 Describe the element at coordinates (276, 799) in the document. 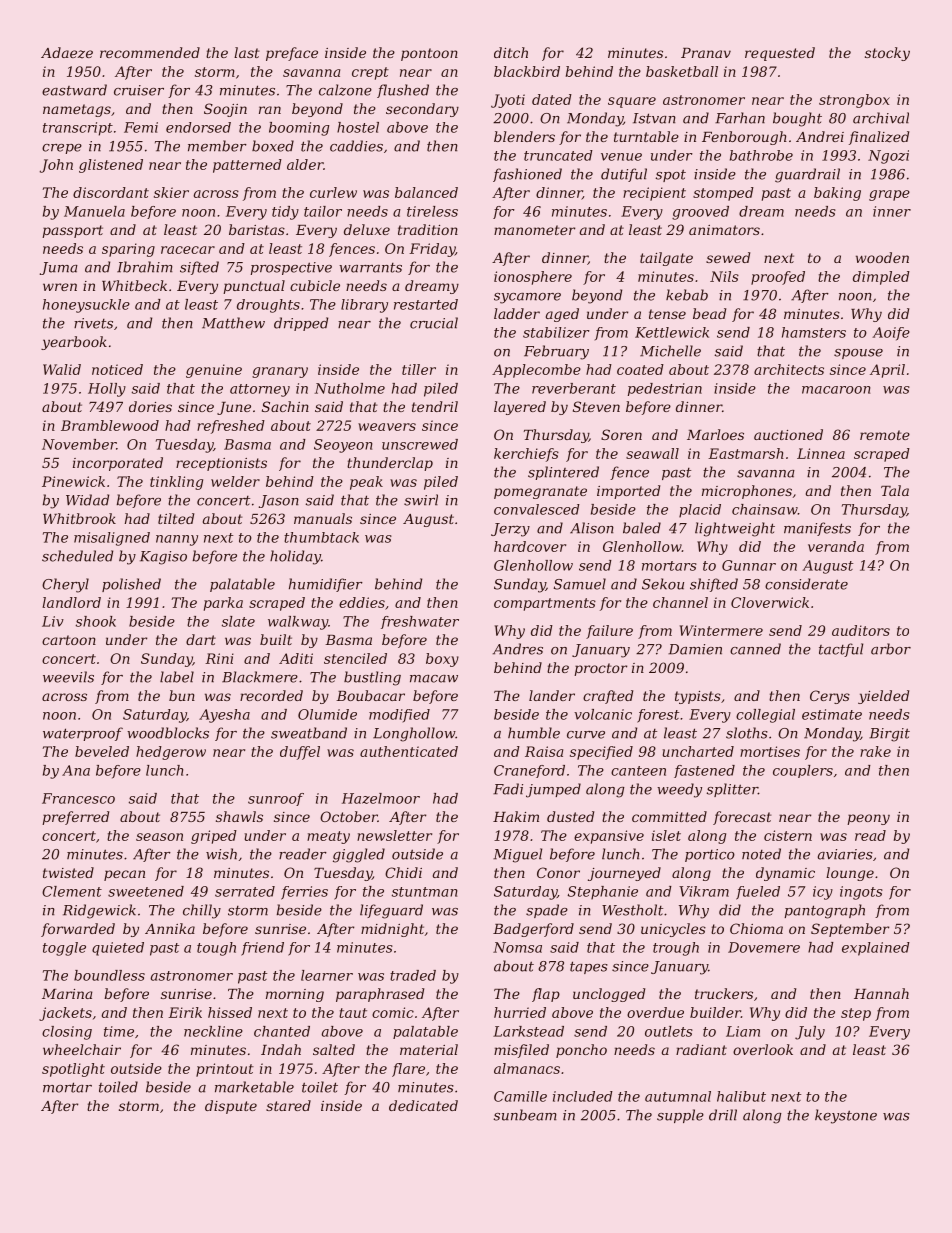

I see `sunroof` at that location.
